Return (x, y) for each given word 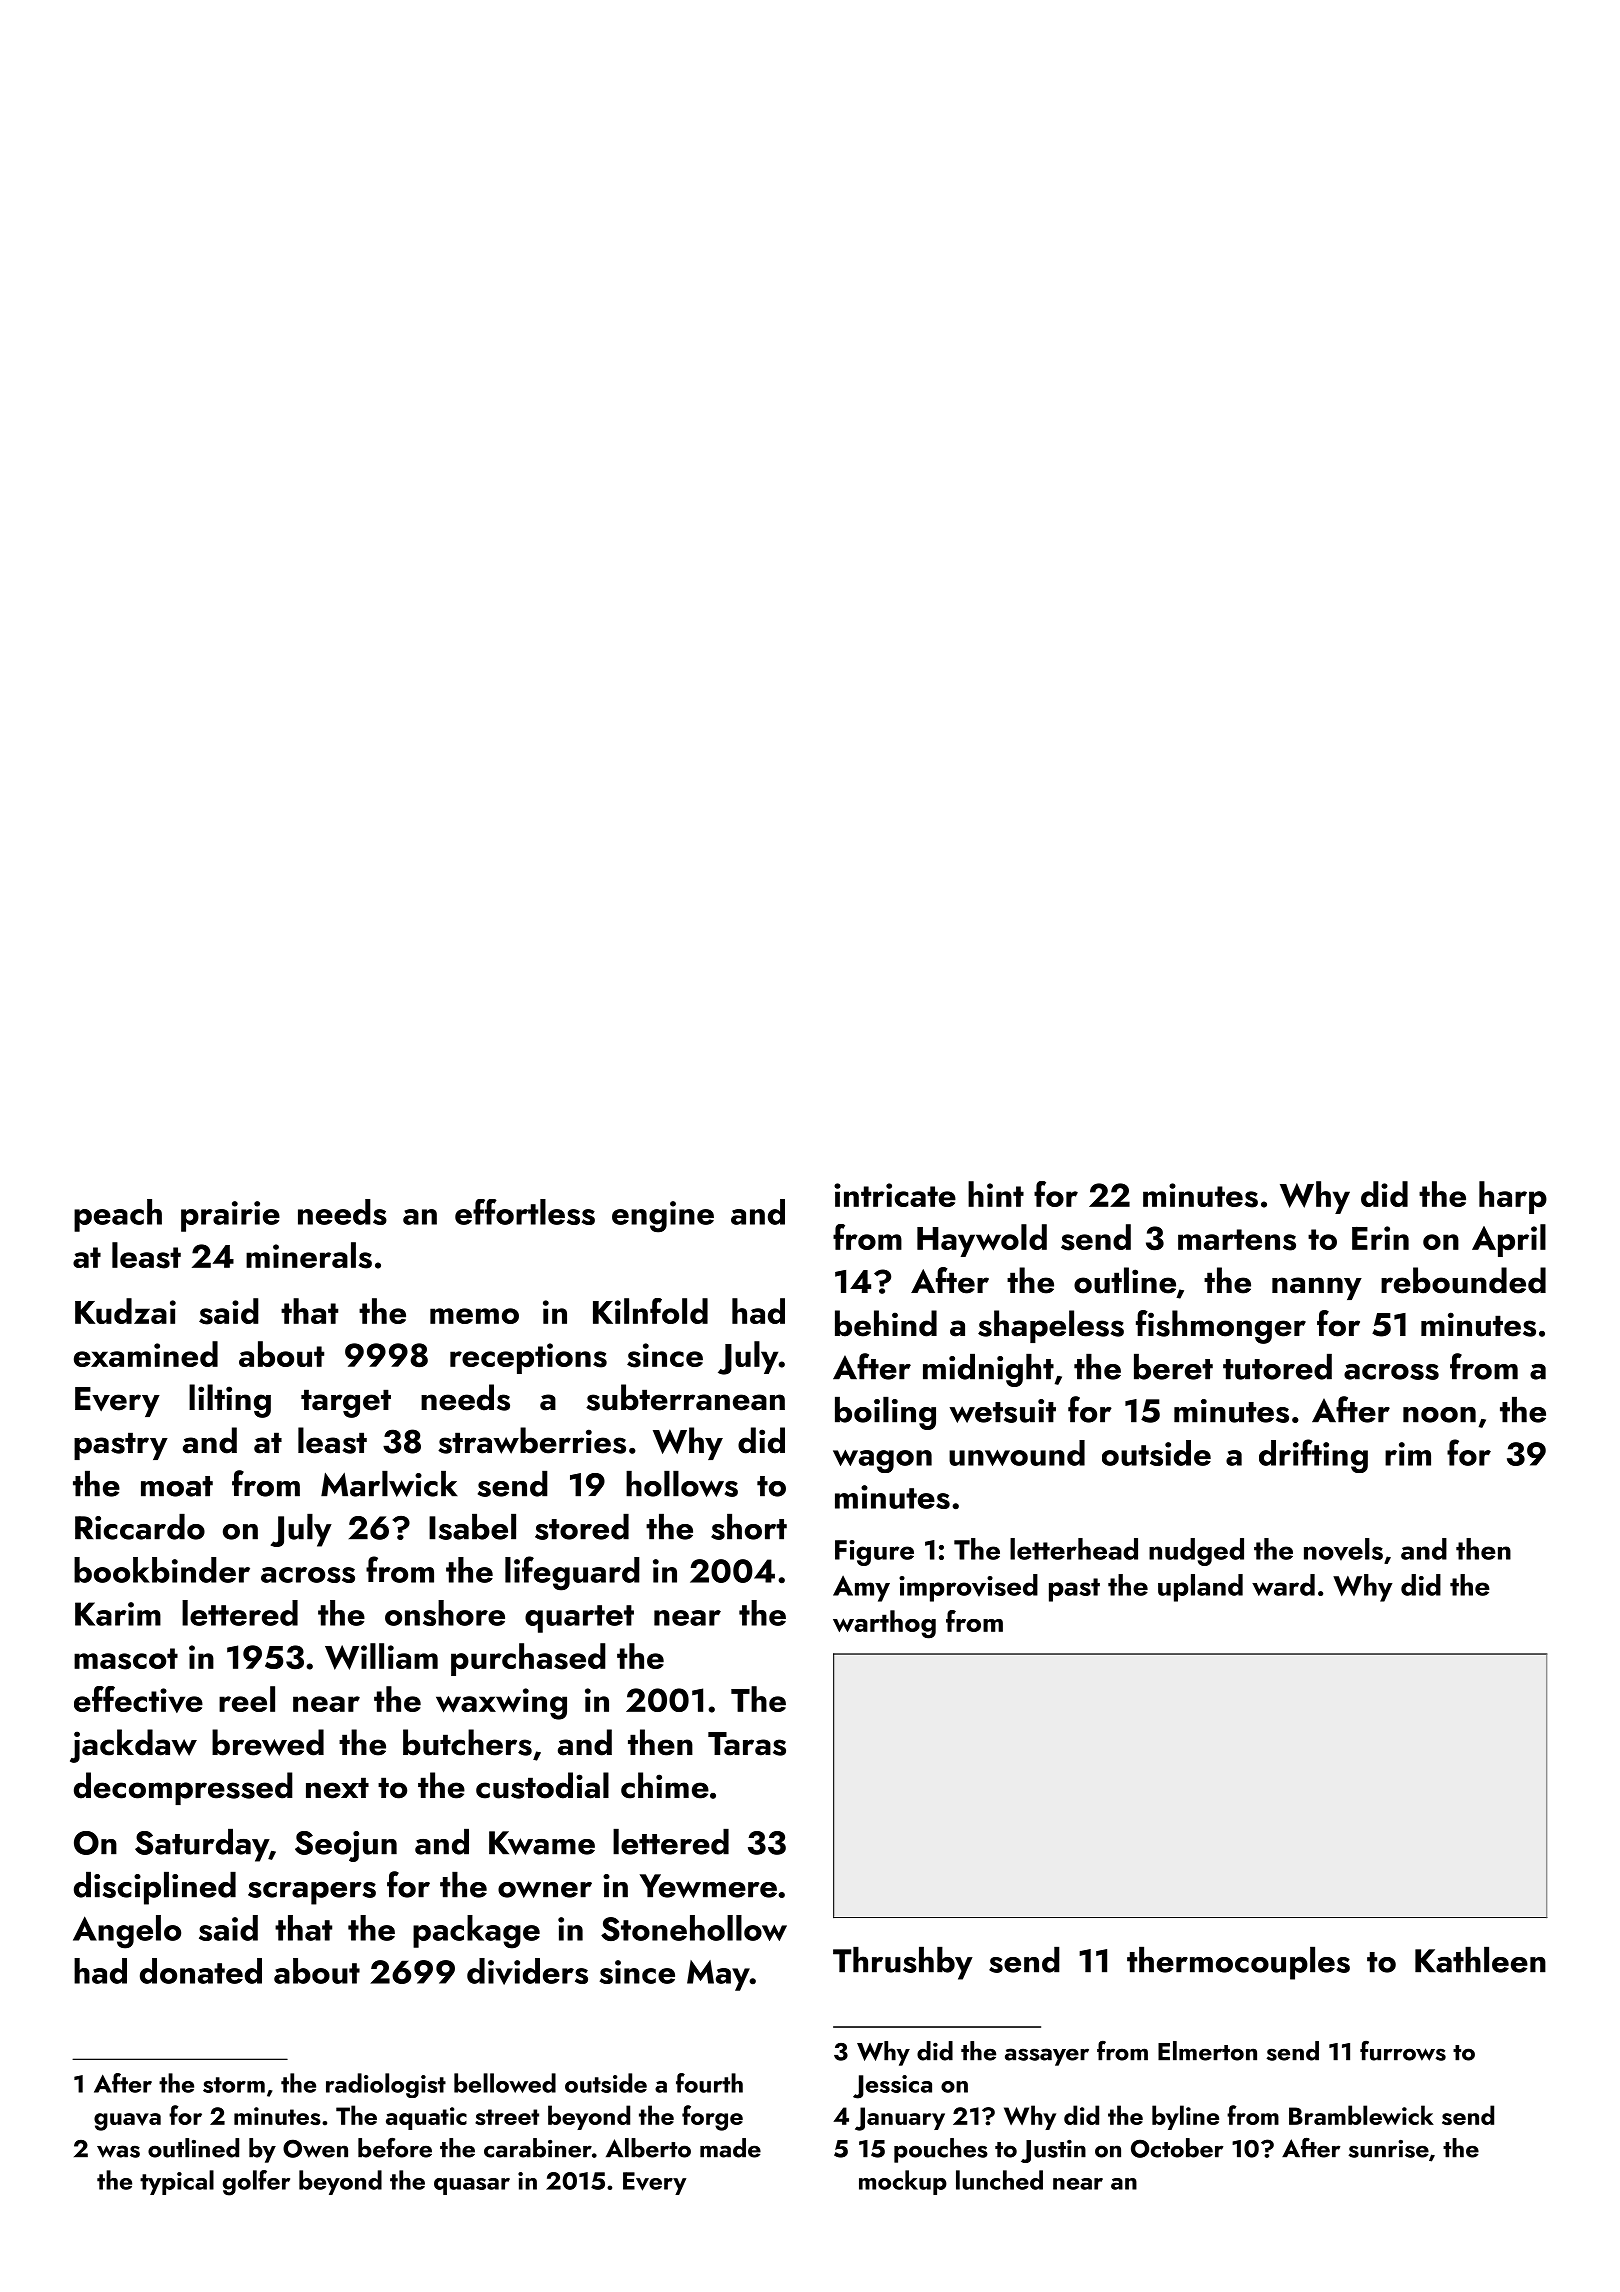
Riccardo (140, 1527)
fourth (709, 2083)
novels (1343, 1549)
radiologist (386, 2085)
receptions (528, 1358)
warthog (884, 1624)
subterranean (685, 1397)
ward (1283, 1585)
